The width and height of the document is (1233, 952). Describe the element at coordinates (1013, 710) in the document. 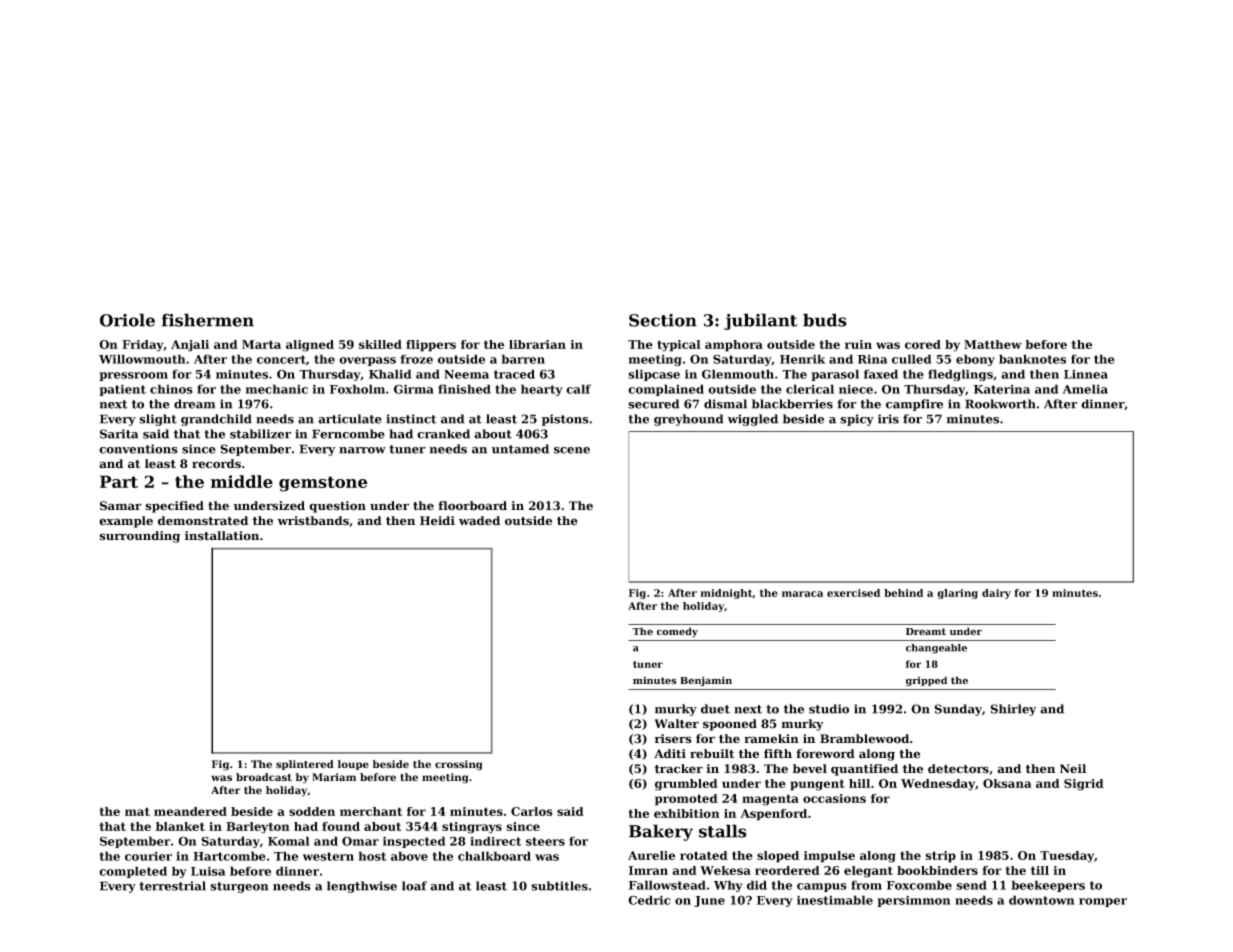

I see `Shirley` at that location.
